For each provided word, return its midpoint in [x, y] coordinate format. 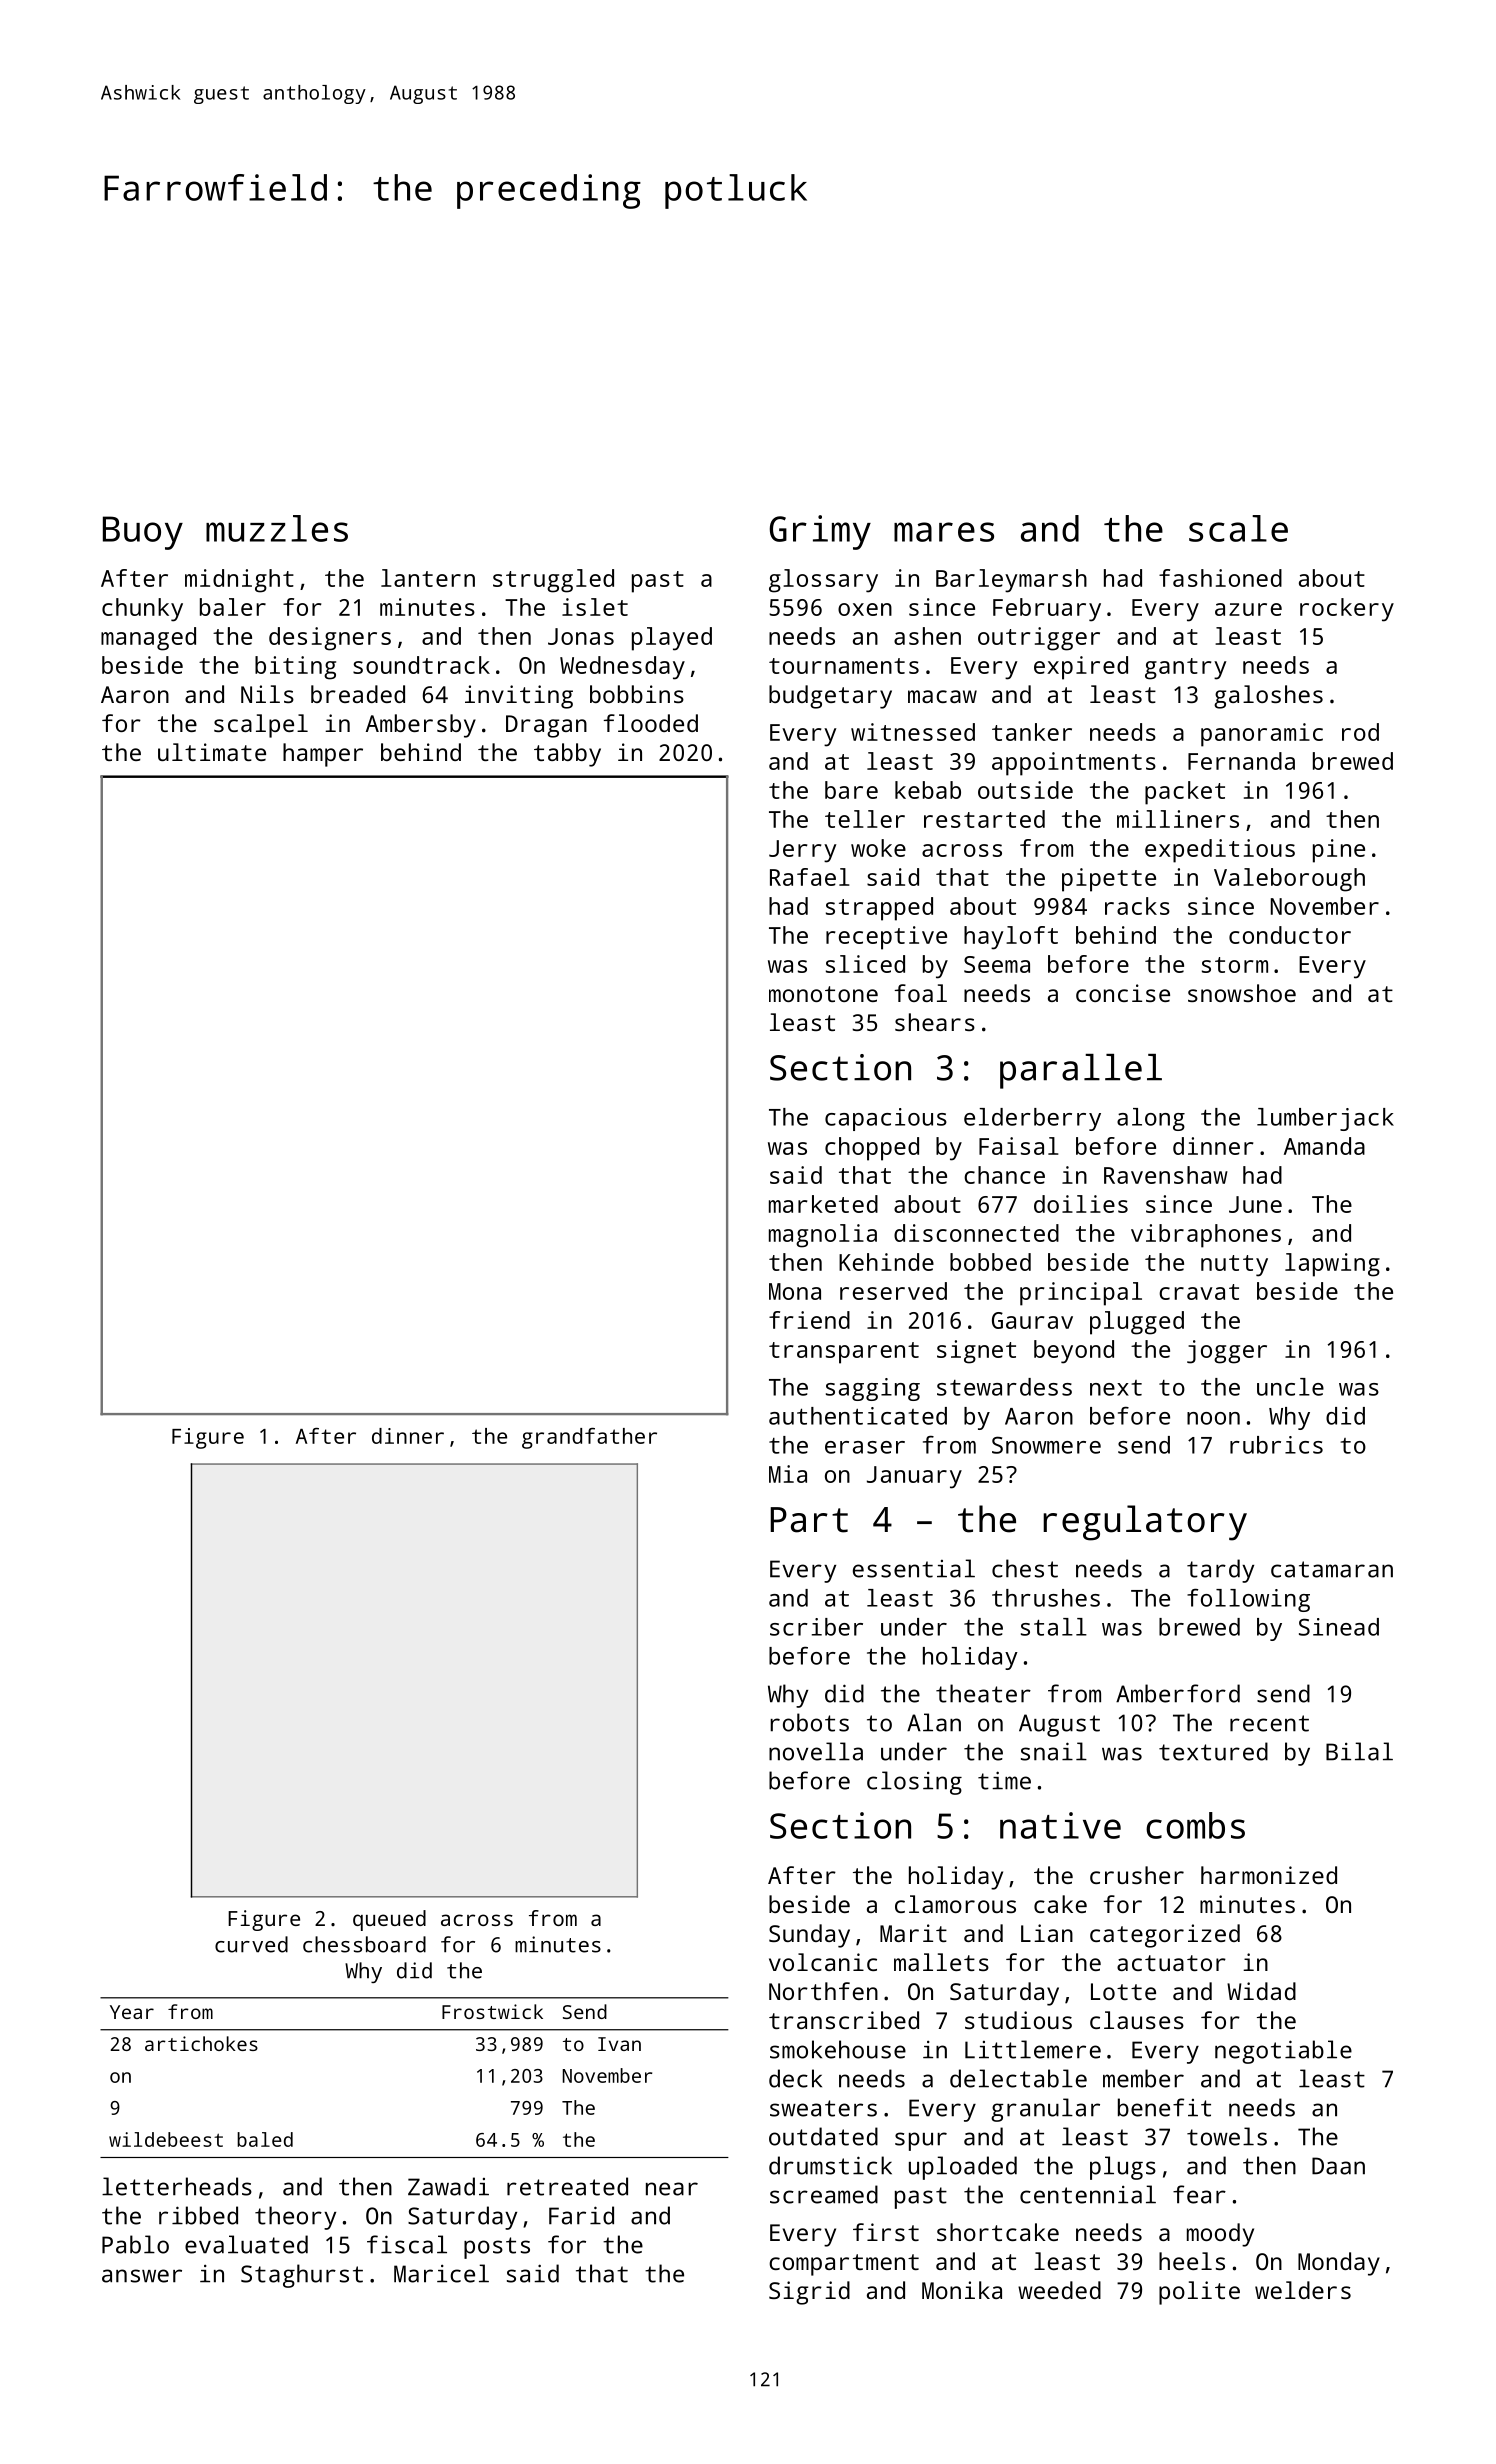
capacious [886, 1119]
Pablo [135, 2244]
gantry [1185, 669]
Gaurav [1032, 1320]
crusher [1137, 1875]
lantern [428, 578]
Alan [934, 1722]
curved [251, 1944]
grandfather [589, 1438]
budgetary [830, 697]
